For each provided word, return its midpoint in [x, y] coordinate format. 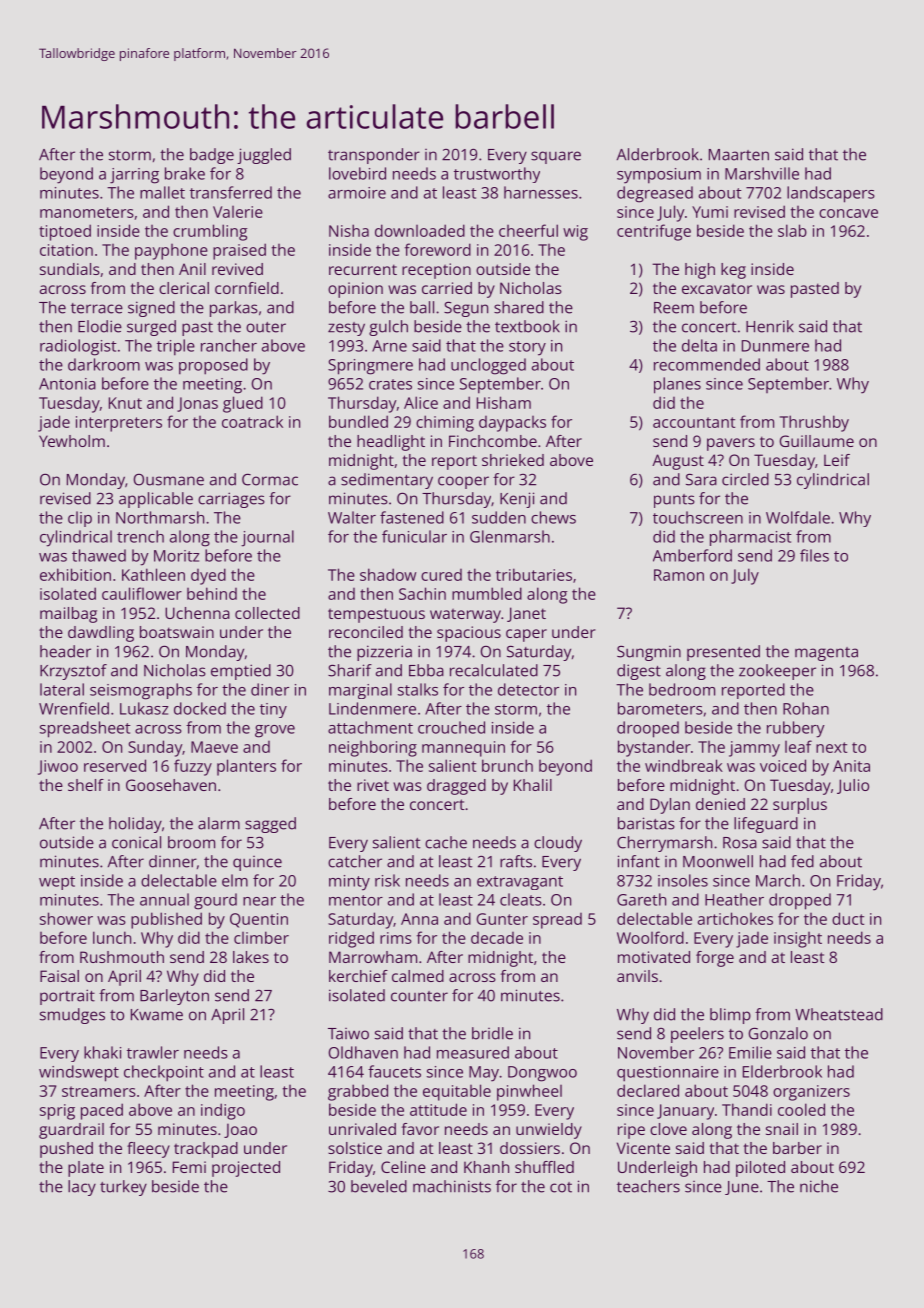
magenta [826, 654]
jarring [134, 176]
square [556, 157]
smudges [72, 1016]
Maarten [739, 155]
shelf [86, 785]
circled [745, 479]
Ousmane [168, 480]
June [742, 1188]
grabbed [358, 1092]
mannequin [463, 749]
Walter [352, 517]
